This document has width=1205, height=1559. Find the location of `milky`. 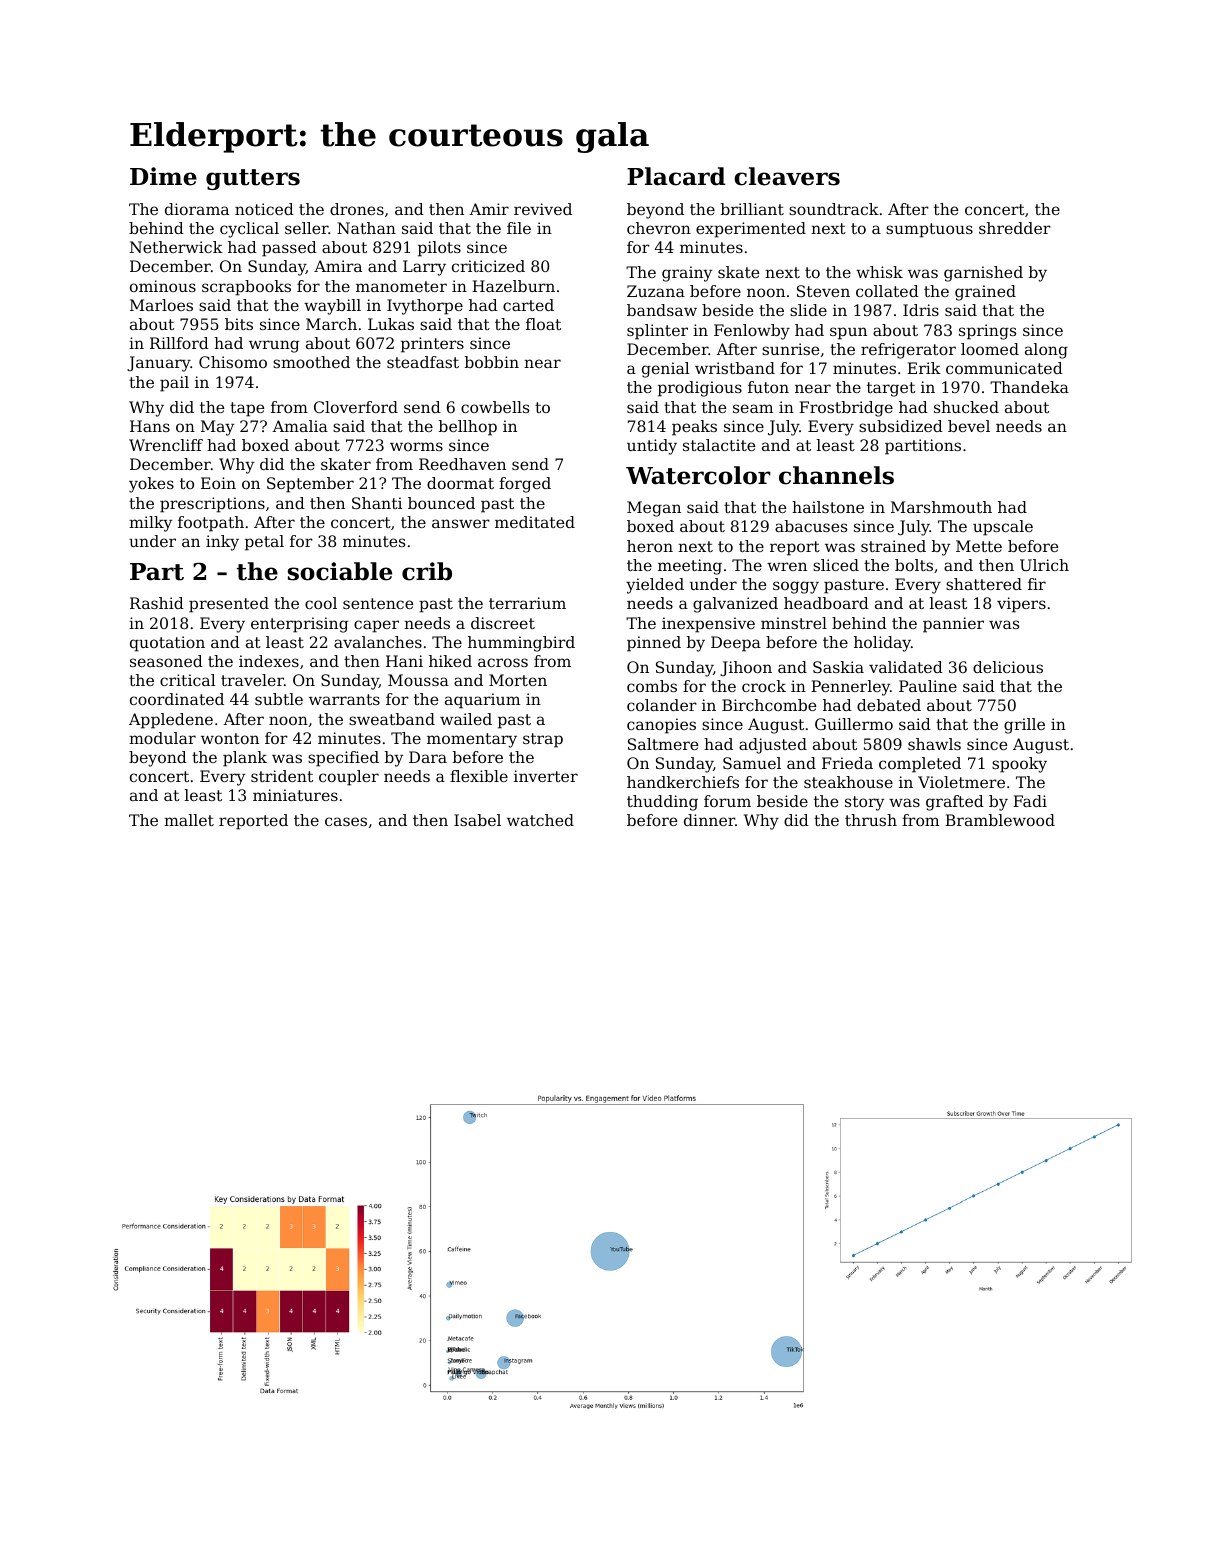

milky is located at coordinates (150, 524).
